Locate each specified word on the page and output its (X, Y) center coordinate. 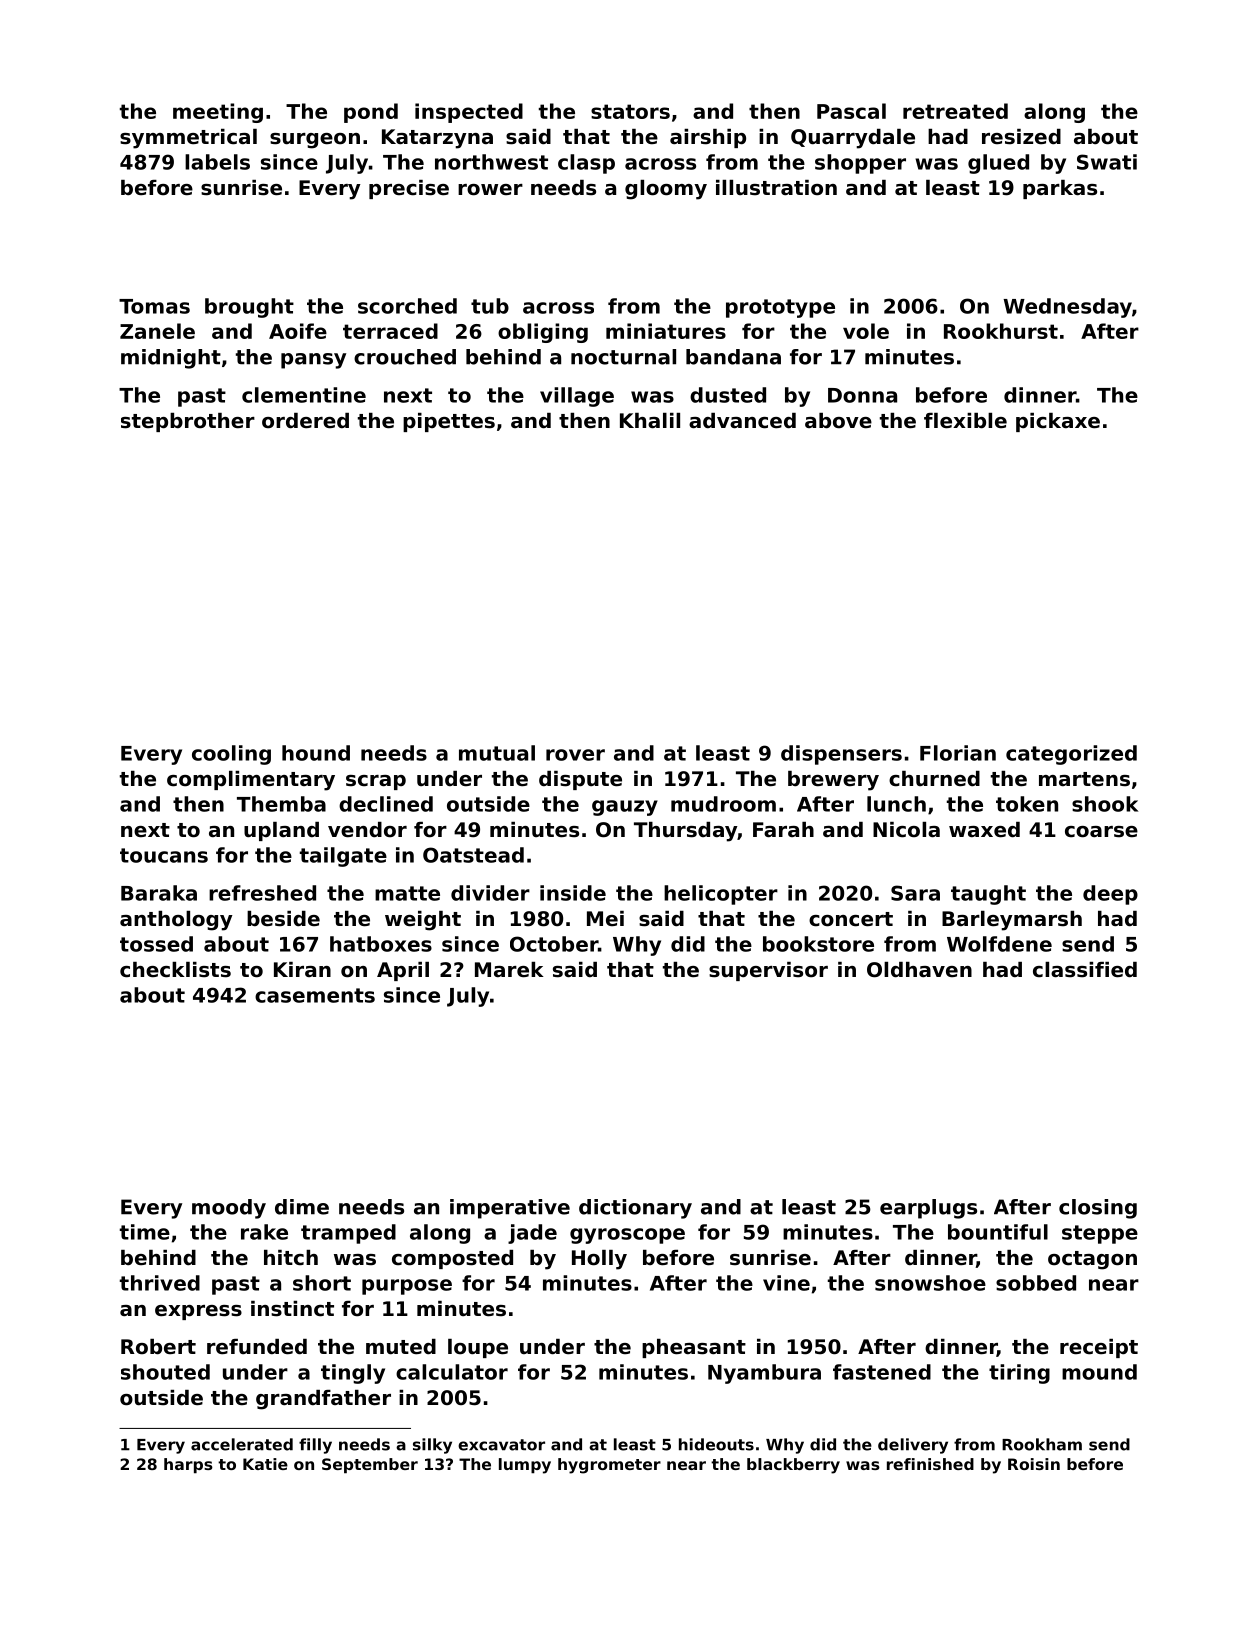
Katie (265, 1464)
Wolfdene (999, 944)
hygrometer (609, 1466)
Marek (509, 970)
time (145, 1232)
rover (575, 755)
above (838, 421)
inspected (469, 113)
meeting (218, 113)
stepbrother (188, 422)
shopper (860, 164)
